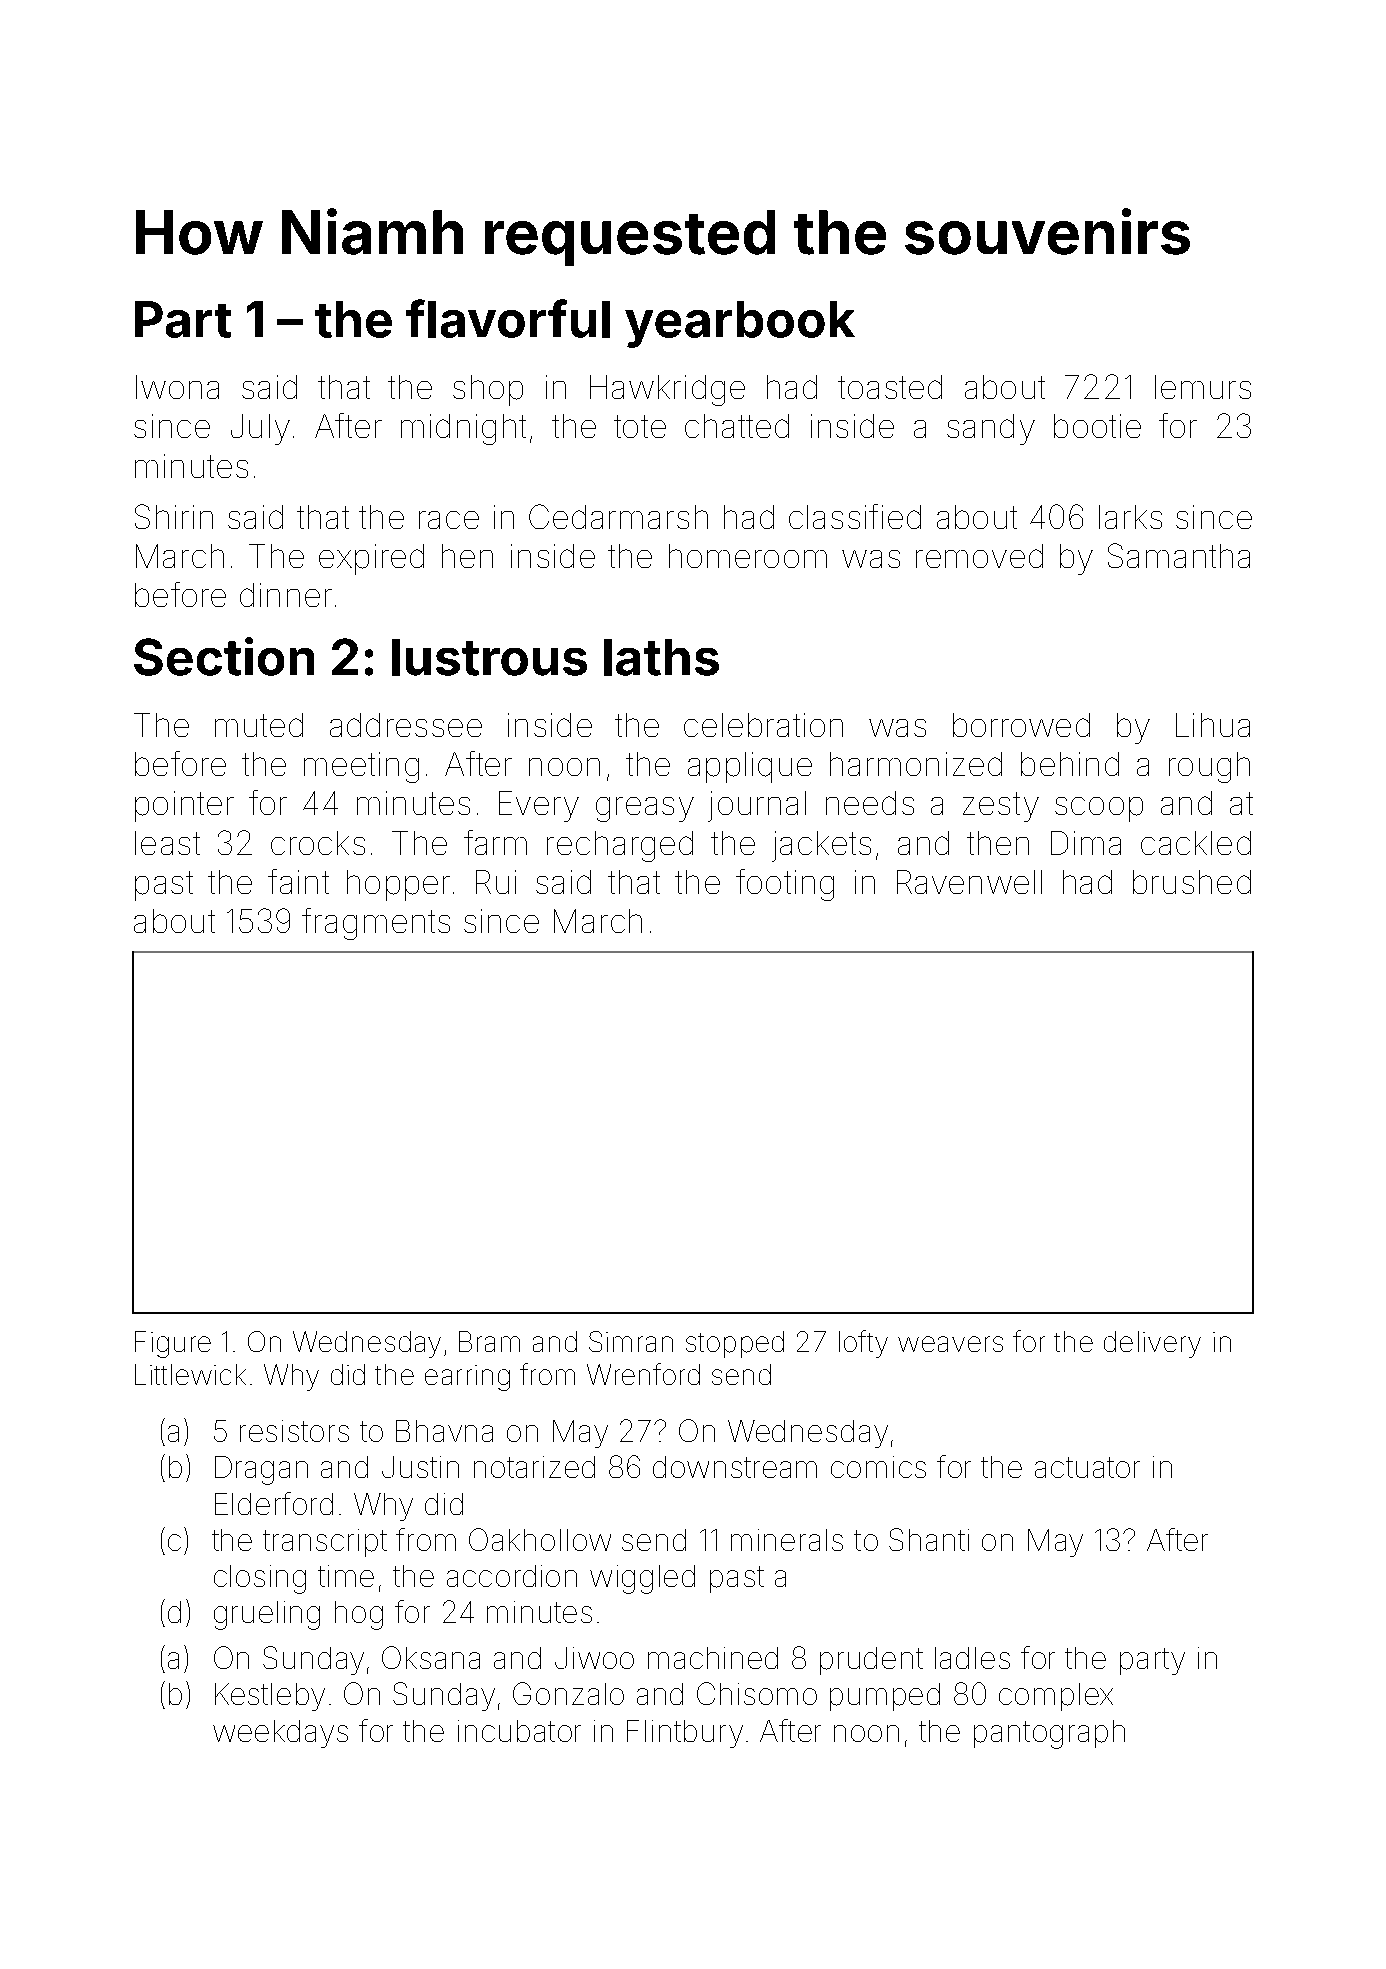  What do you see at coordinates (508, 318) in the screenshot?
I see `flavorful` at bounding box center [508, 318].
